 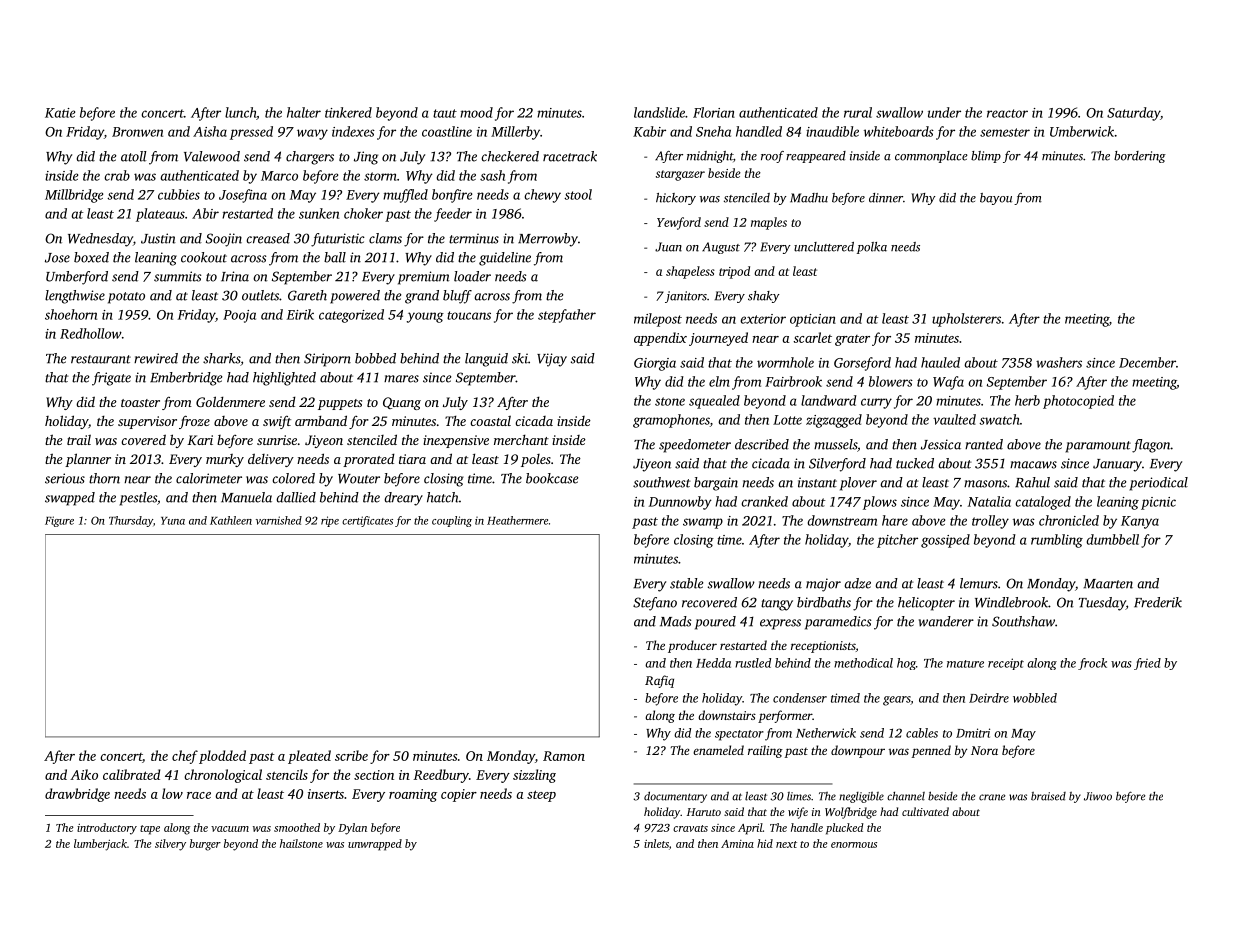 What do you see at coordinates (353, 131) in the page?
I see `indexes` at bounding box center [353, 131].
